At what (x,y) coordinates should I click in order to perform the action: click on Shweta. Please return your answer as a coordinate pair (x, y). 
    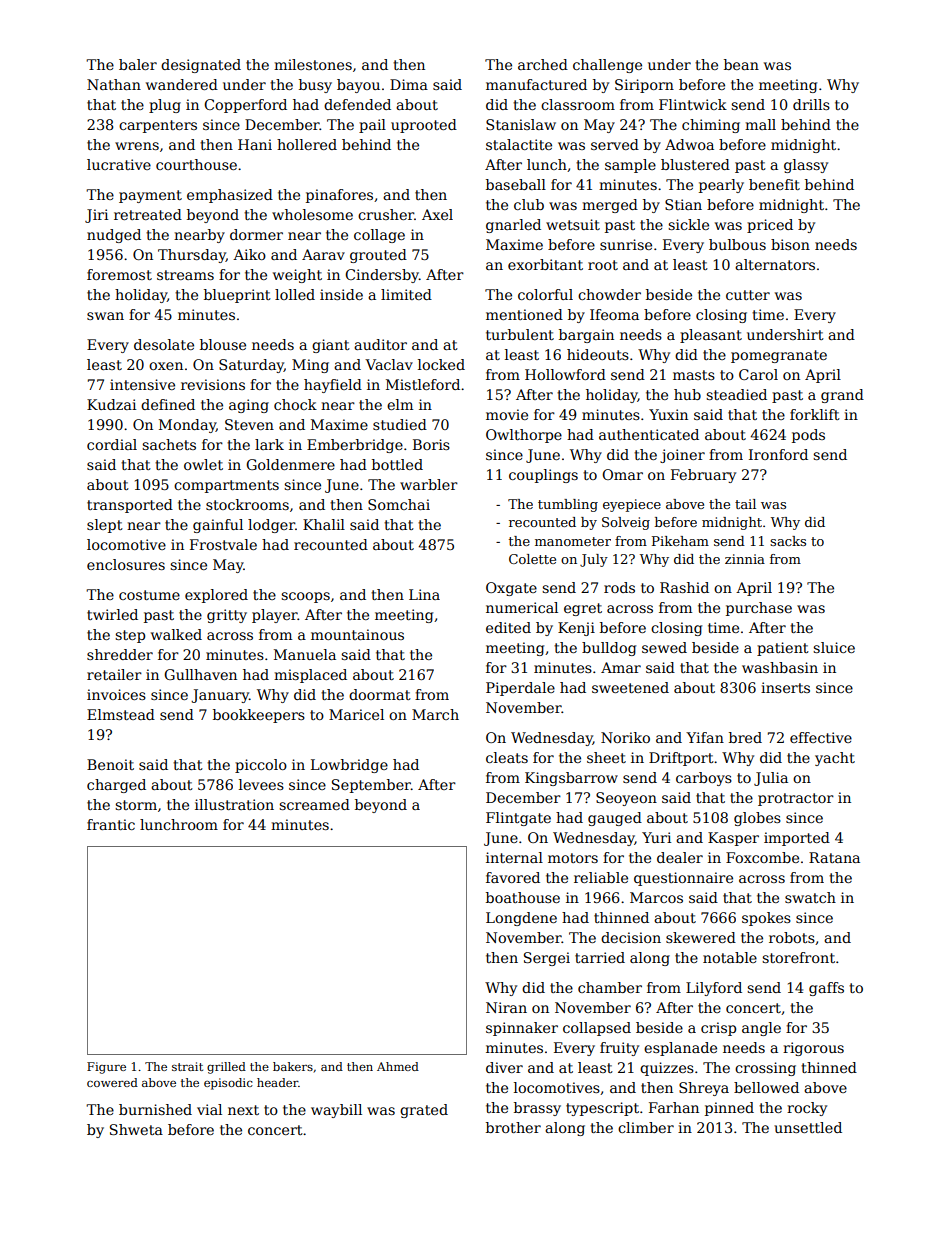
    Looking at the image, I should click on (136, 1129).
